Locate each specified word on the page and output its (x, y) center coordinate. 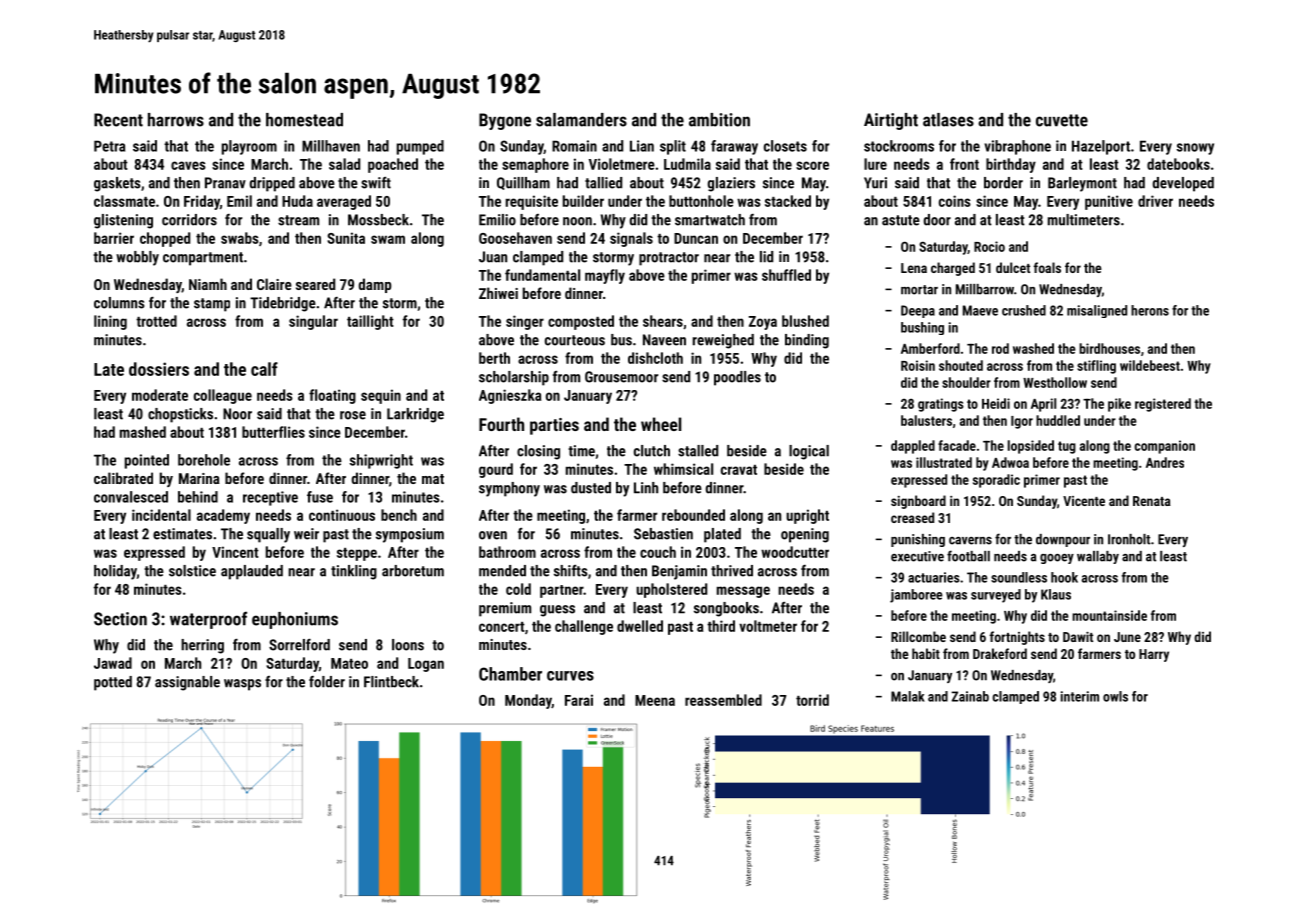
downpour (1063, 540)
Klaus (1056, 594)
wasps (242, 685)
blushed (805, 321)
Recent (118, 120)
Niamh (208, 284)
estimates (182, 534)
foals (1047, 267)
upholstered (671, 590)
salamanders (581, 120)
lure (875, 164)
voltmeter (768, 626)
